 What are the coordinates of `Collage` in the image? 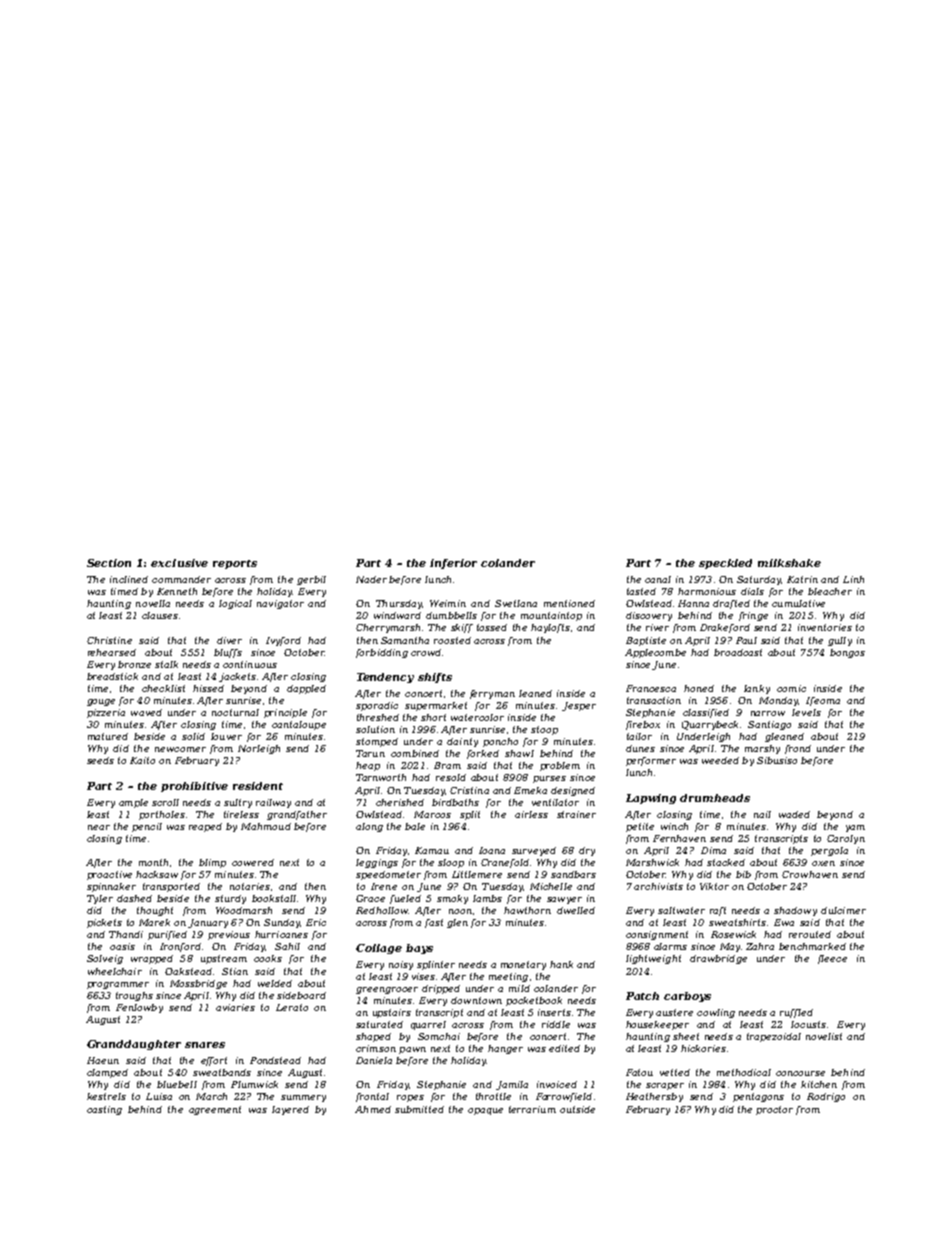 It's located at (379, 949).
